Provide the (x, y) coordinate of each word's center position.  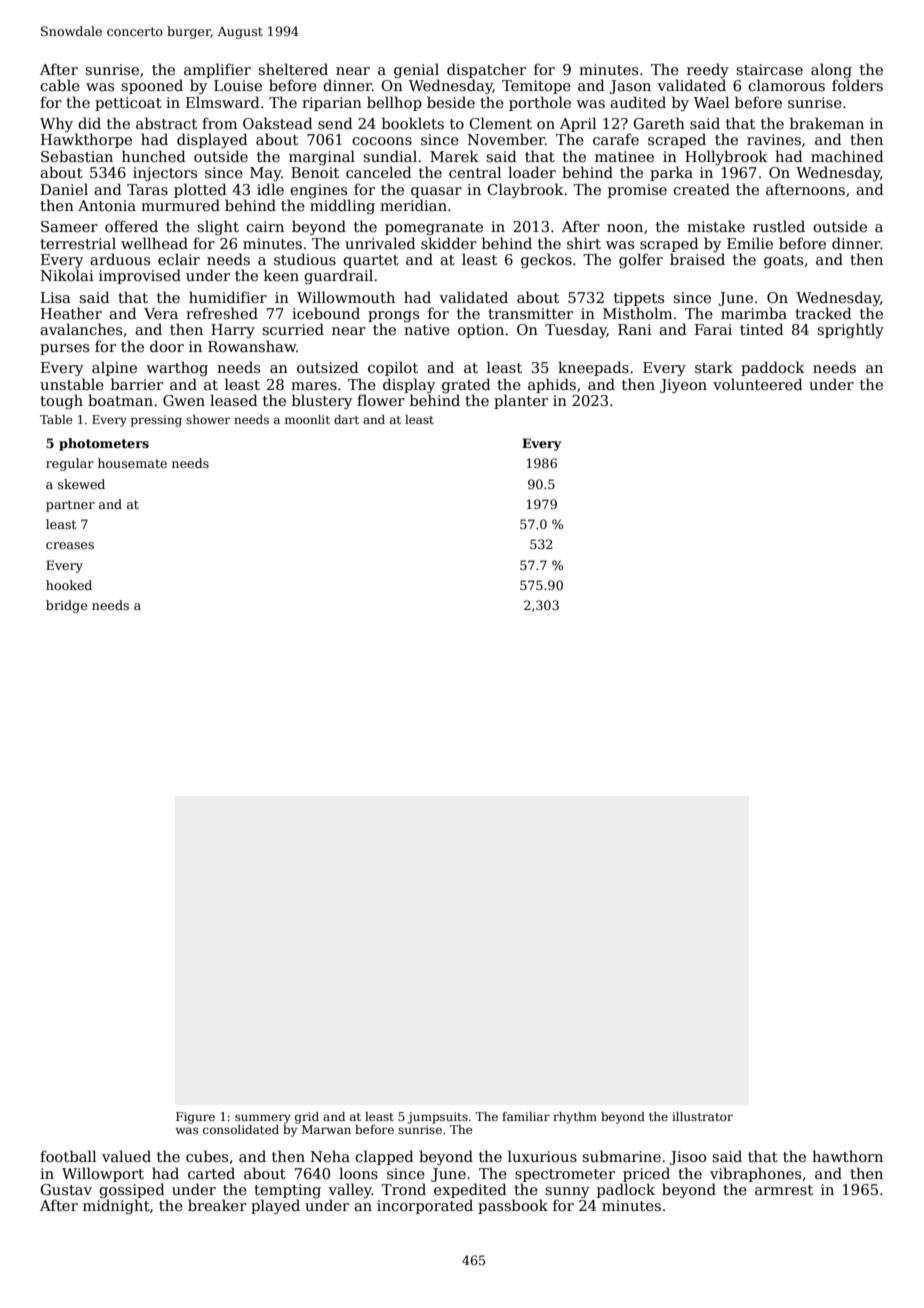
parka (671, 173)
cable (60, 85)
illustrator (702, 1116)
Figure (195, 1118)
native (427, 329)
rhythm (575, 1118)
